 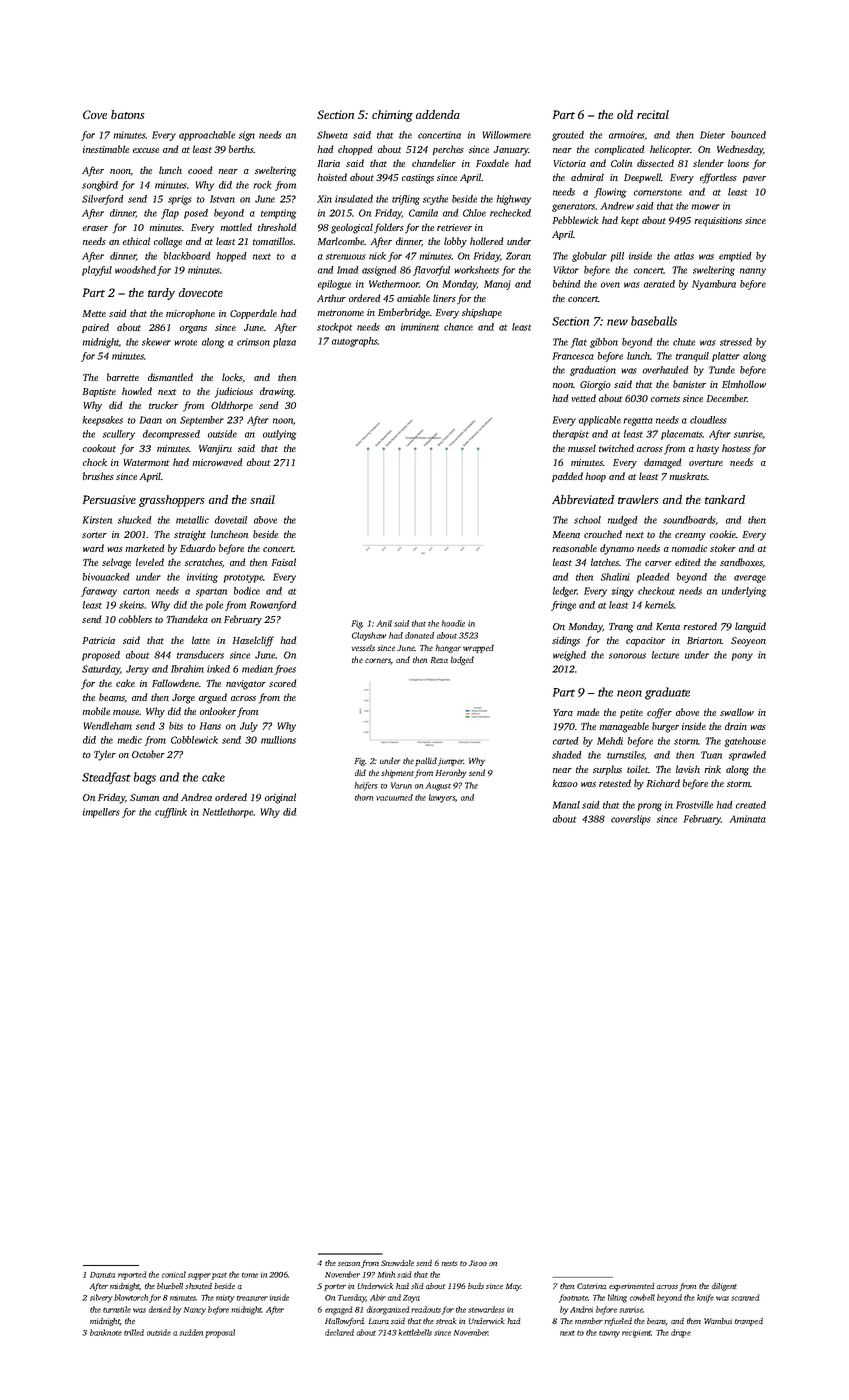 What do you see at coordinates (591, 1286) in the document?
I see `Caterina` at bounding box center [591, 1286].
